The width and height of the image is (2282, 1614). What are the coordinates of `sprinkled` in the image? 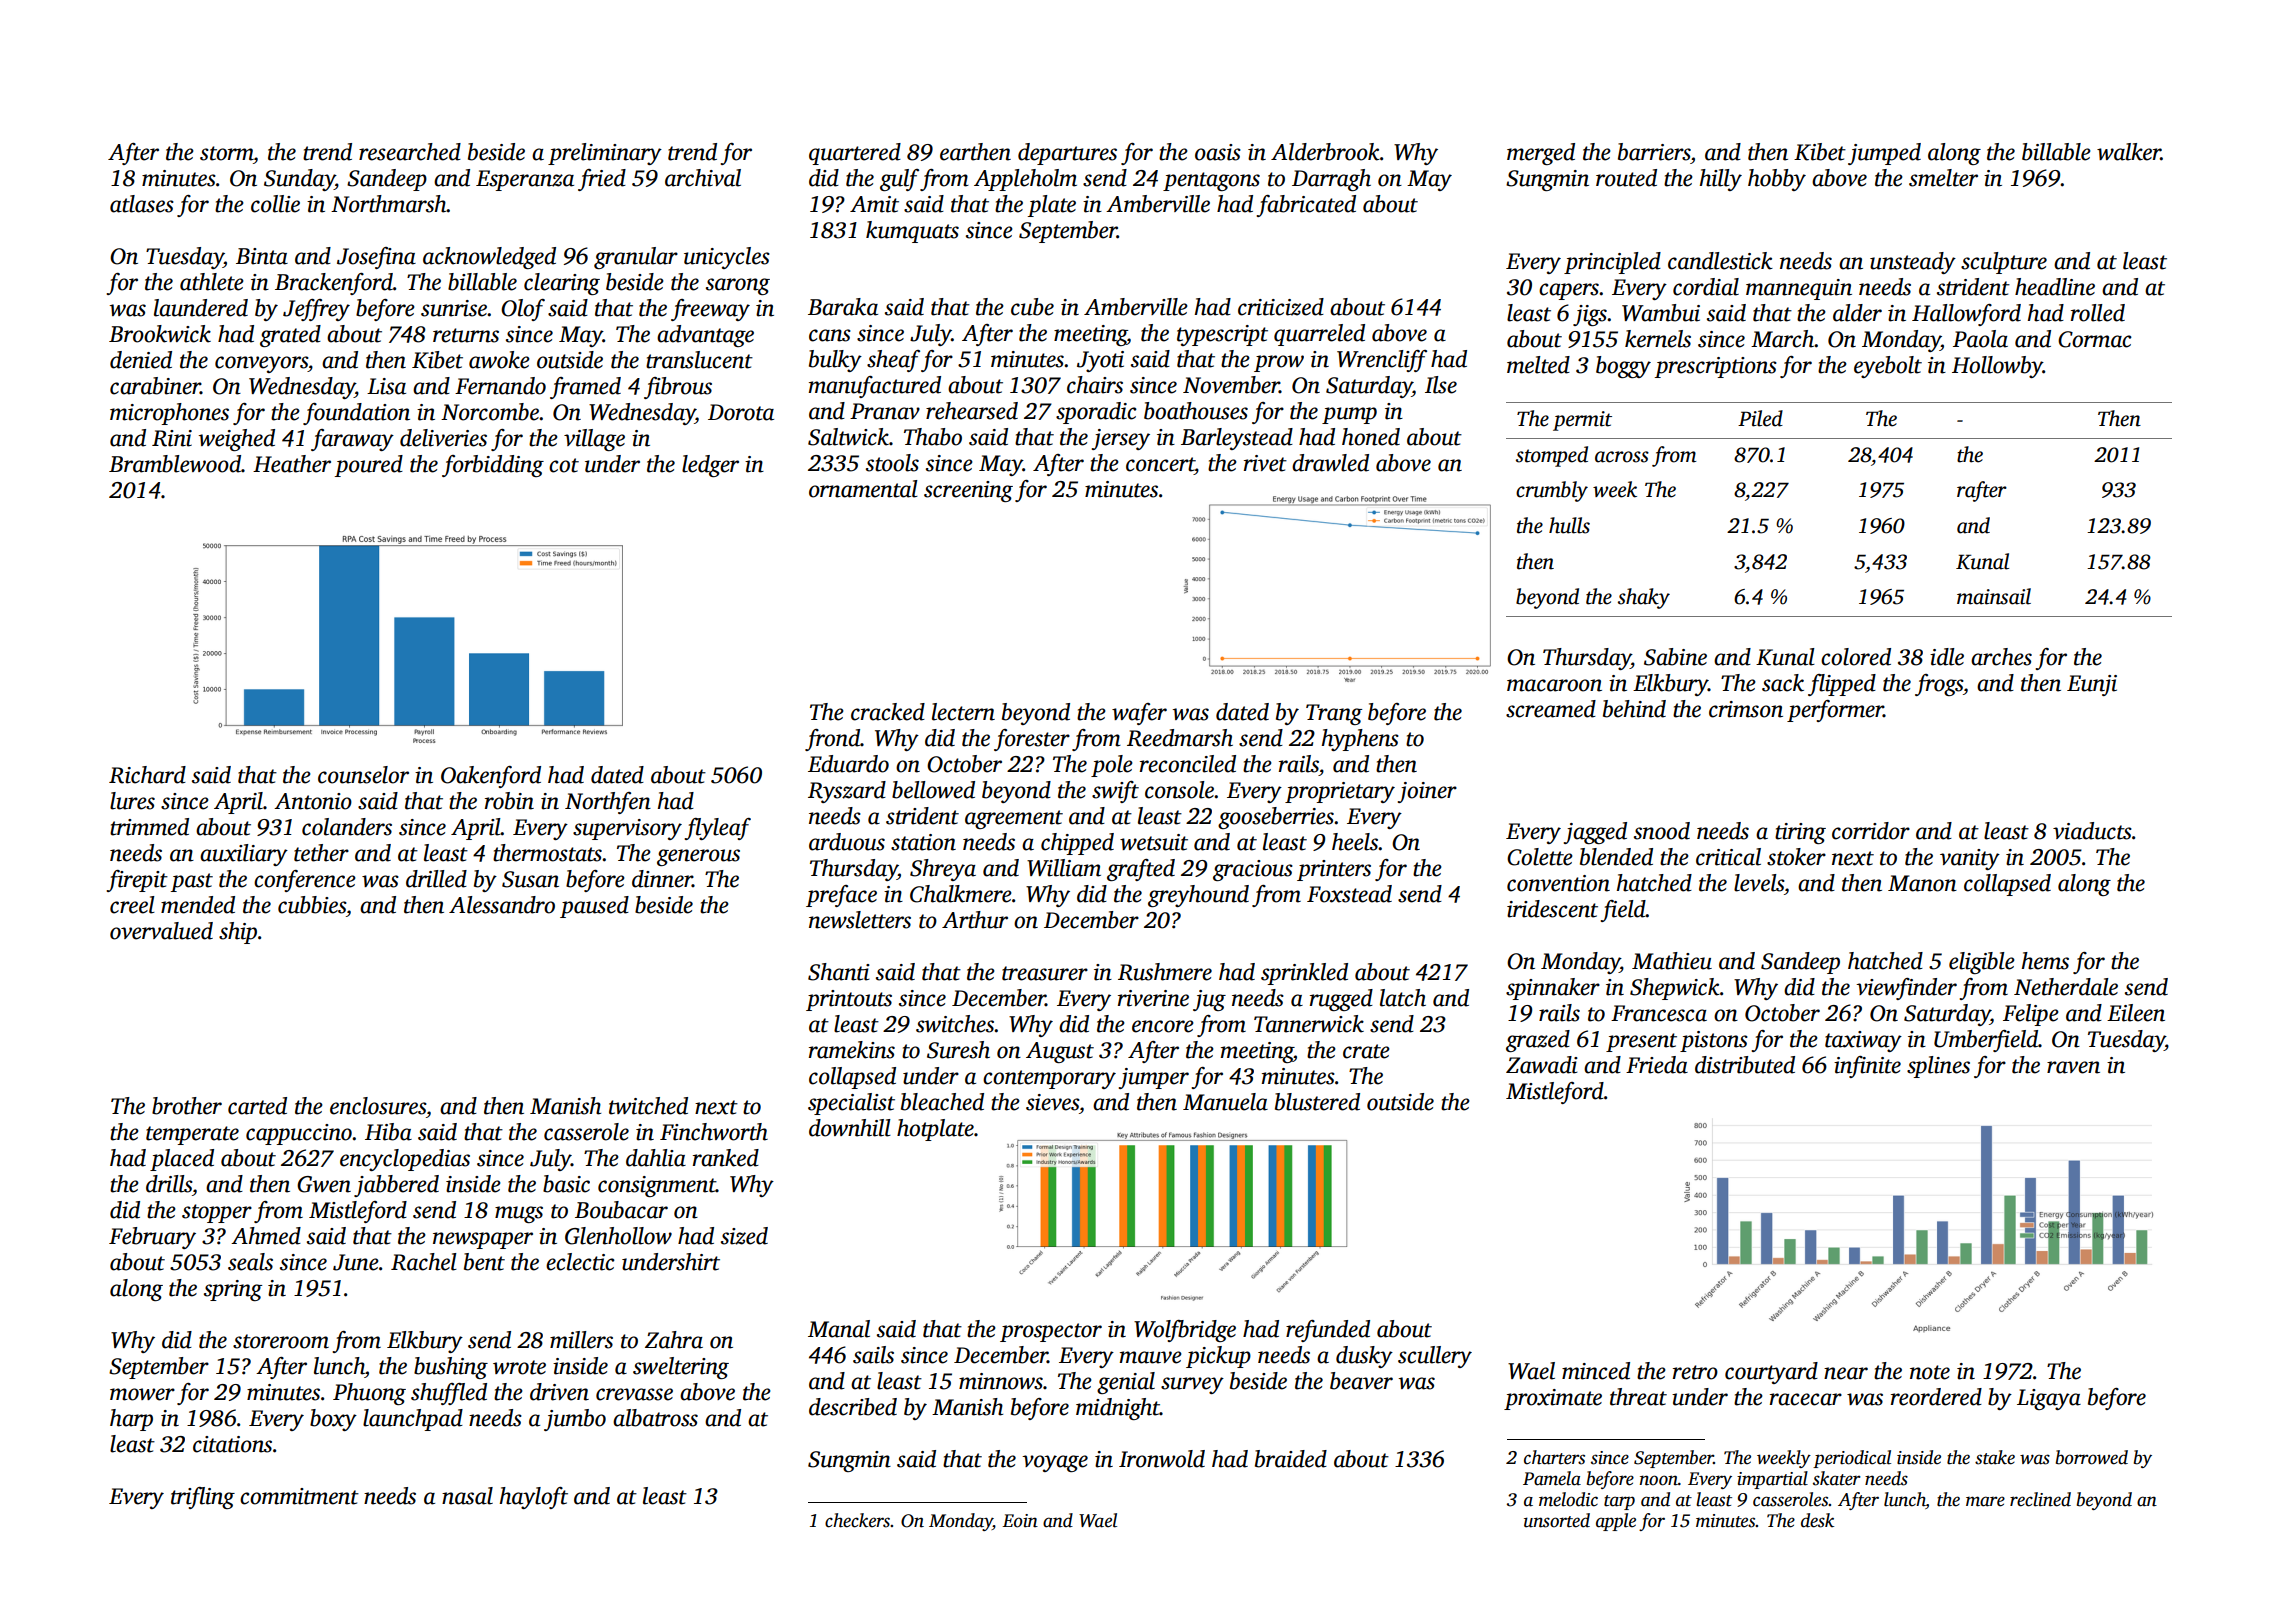 It's located at (1304, 974).
